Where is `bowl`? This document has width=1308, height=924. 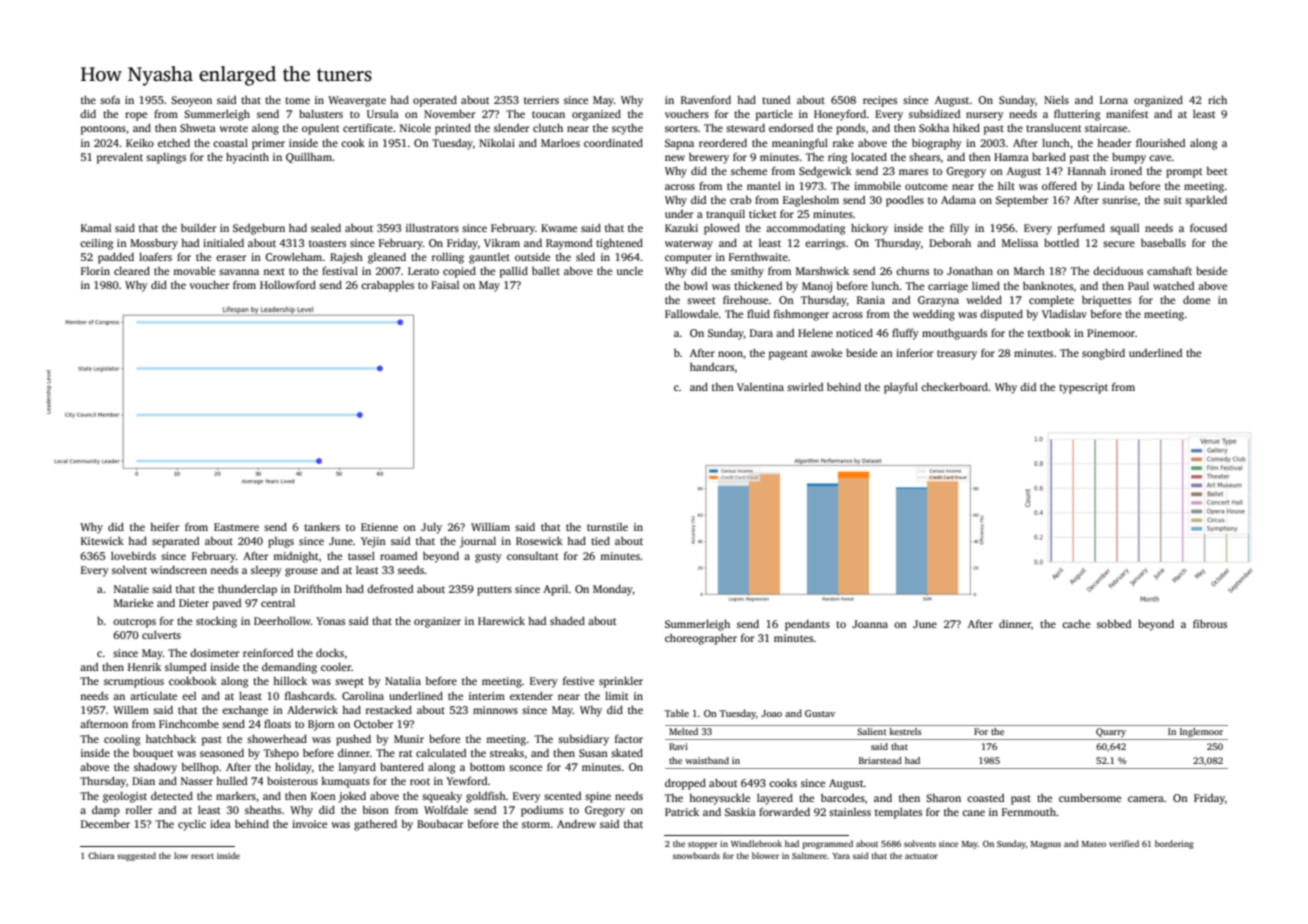 bowl is located at coordinates (696, 285).
